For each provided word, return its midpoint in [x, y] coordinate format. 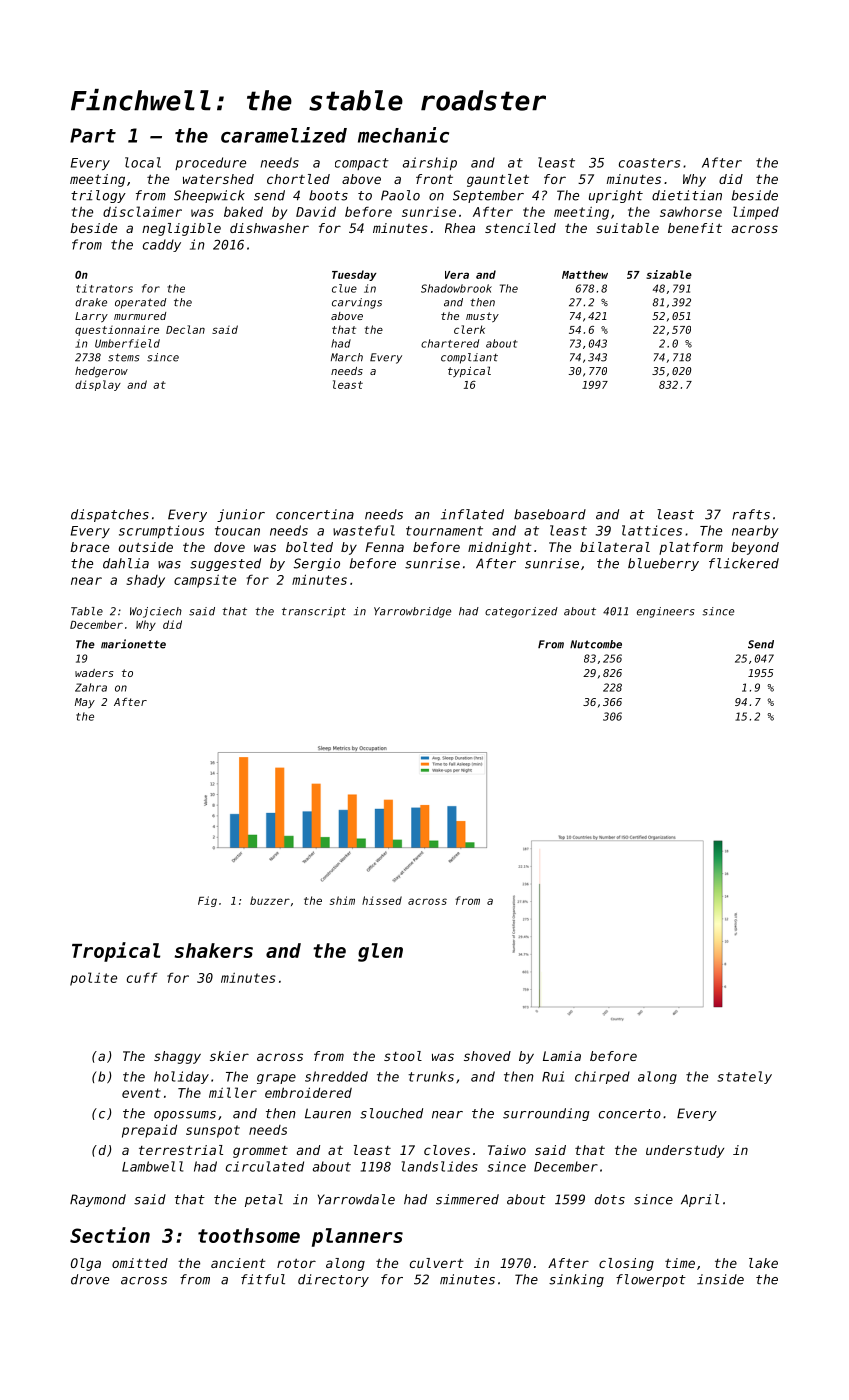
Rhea [460, 228]
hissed [382, 900]
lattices [652, 530]
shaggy [177, 1057]
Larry [91, 317]
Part [93, 135]
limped [756, 213]
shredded [336, 1076]
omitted [140, 1263]
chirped [602, 1077]
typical [469, 371]
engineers [666, 612]
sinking [576, 1280]
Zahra [91, 687]
